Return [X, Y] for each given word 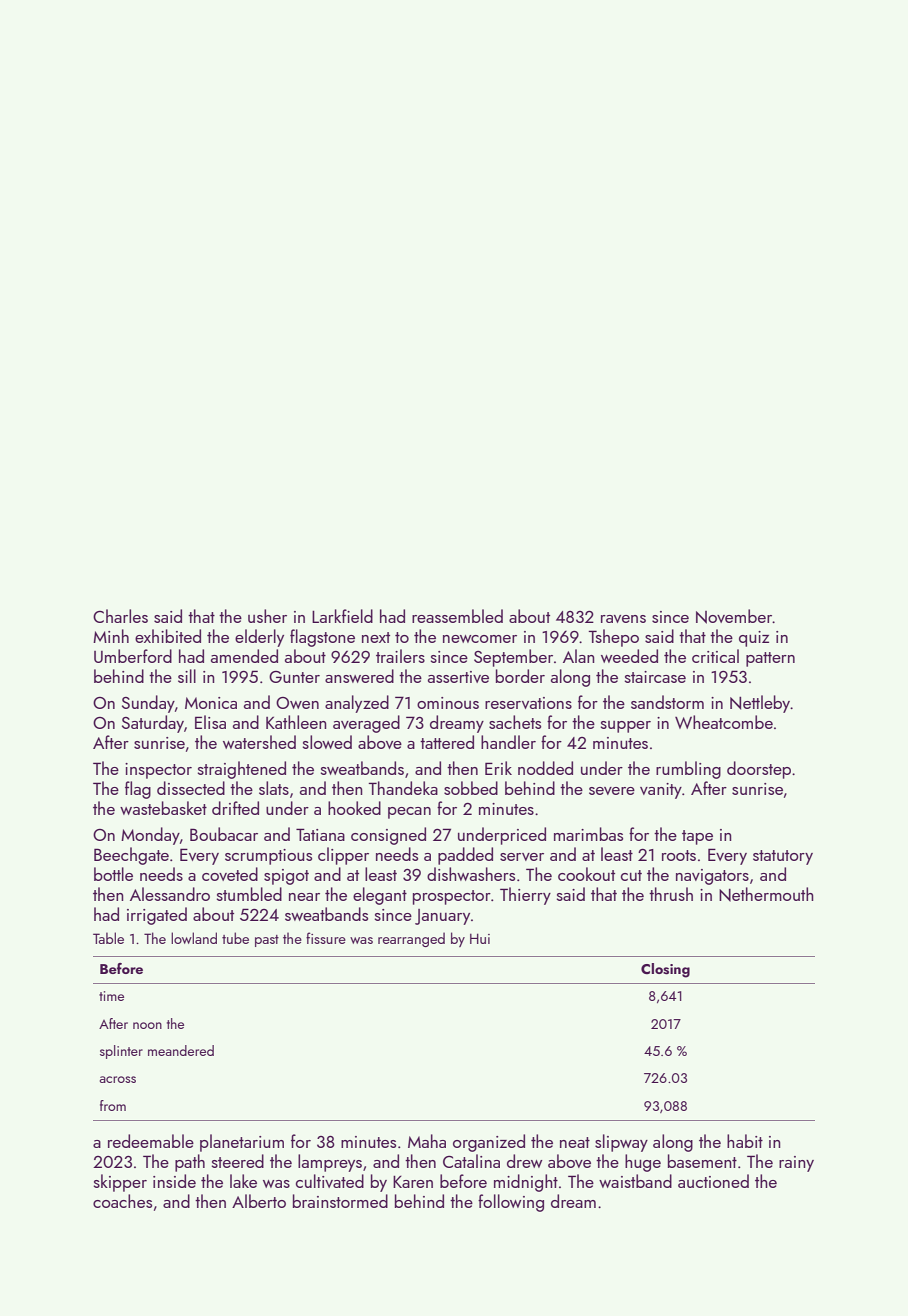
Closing [665, 970]
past [267, 941]
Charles [120, 616]
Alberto [259, 1201]
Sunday [148, 704]
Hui [480, 938]
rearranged [411, 939]
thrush [671, 894]
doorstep [759, 770]
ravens [623, 619]
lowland [194, 938]
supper [626, 727]
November [734, 616]
